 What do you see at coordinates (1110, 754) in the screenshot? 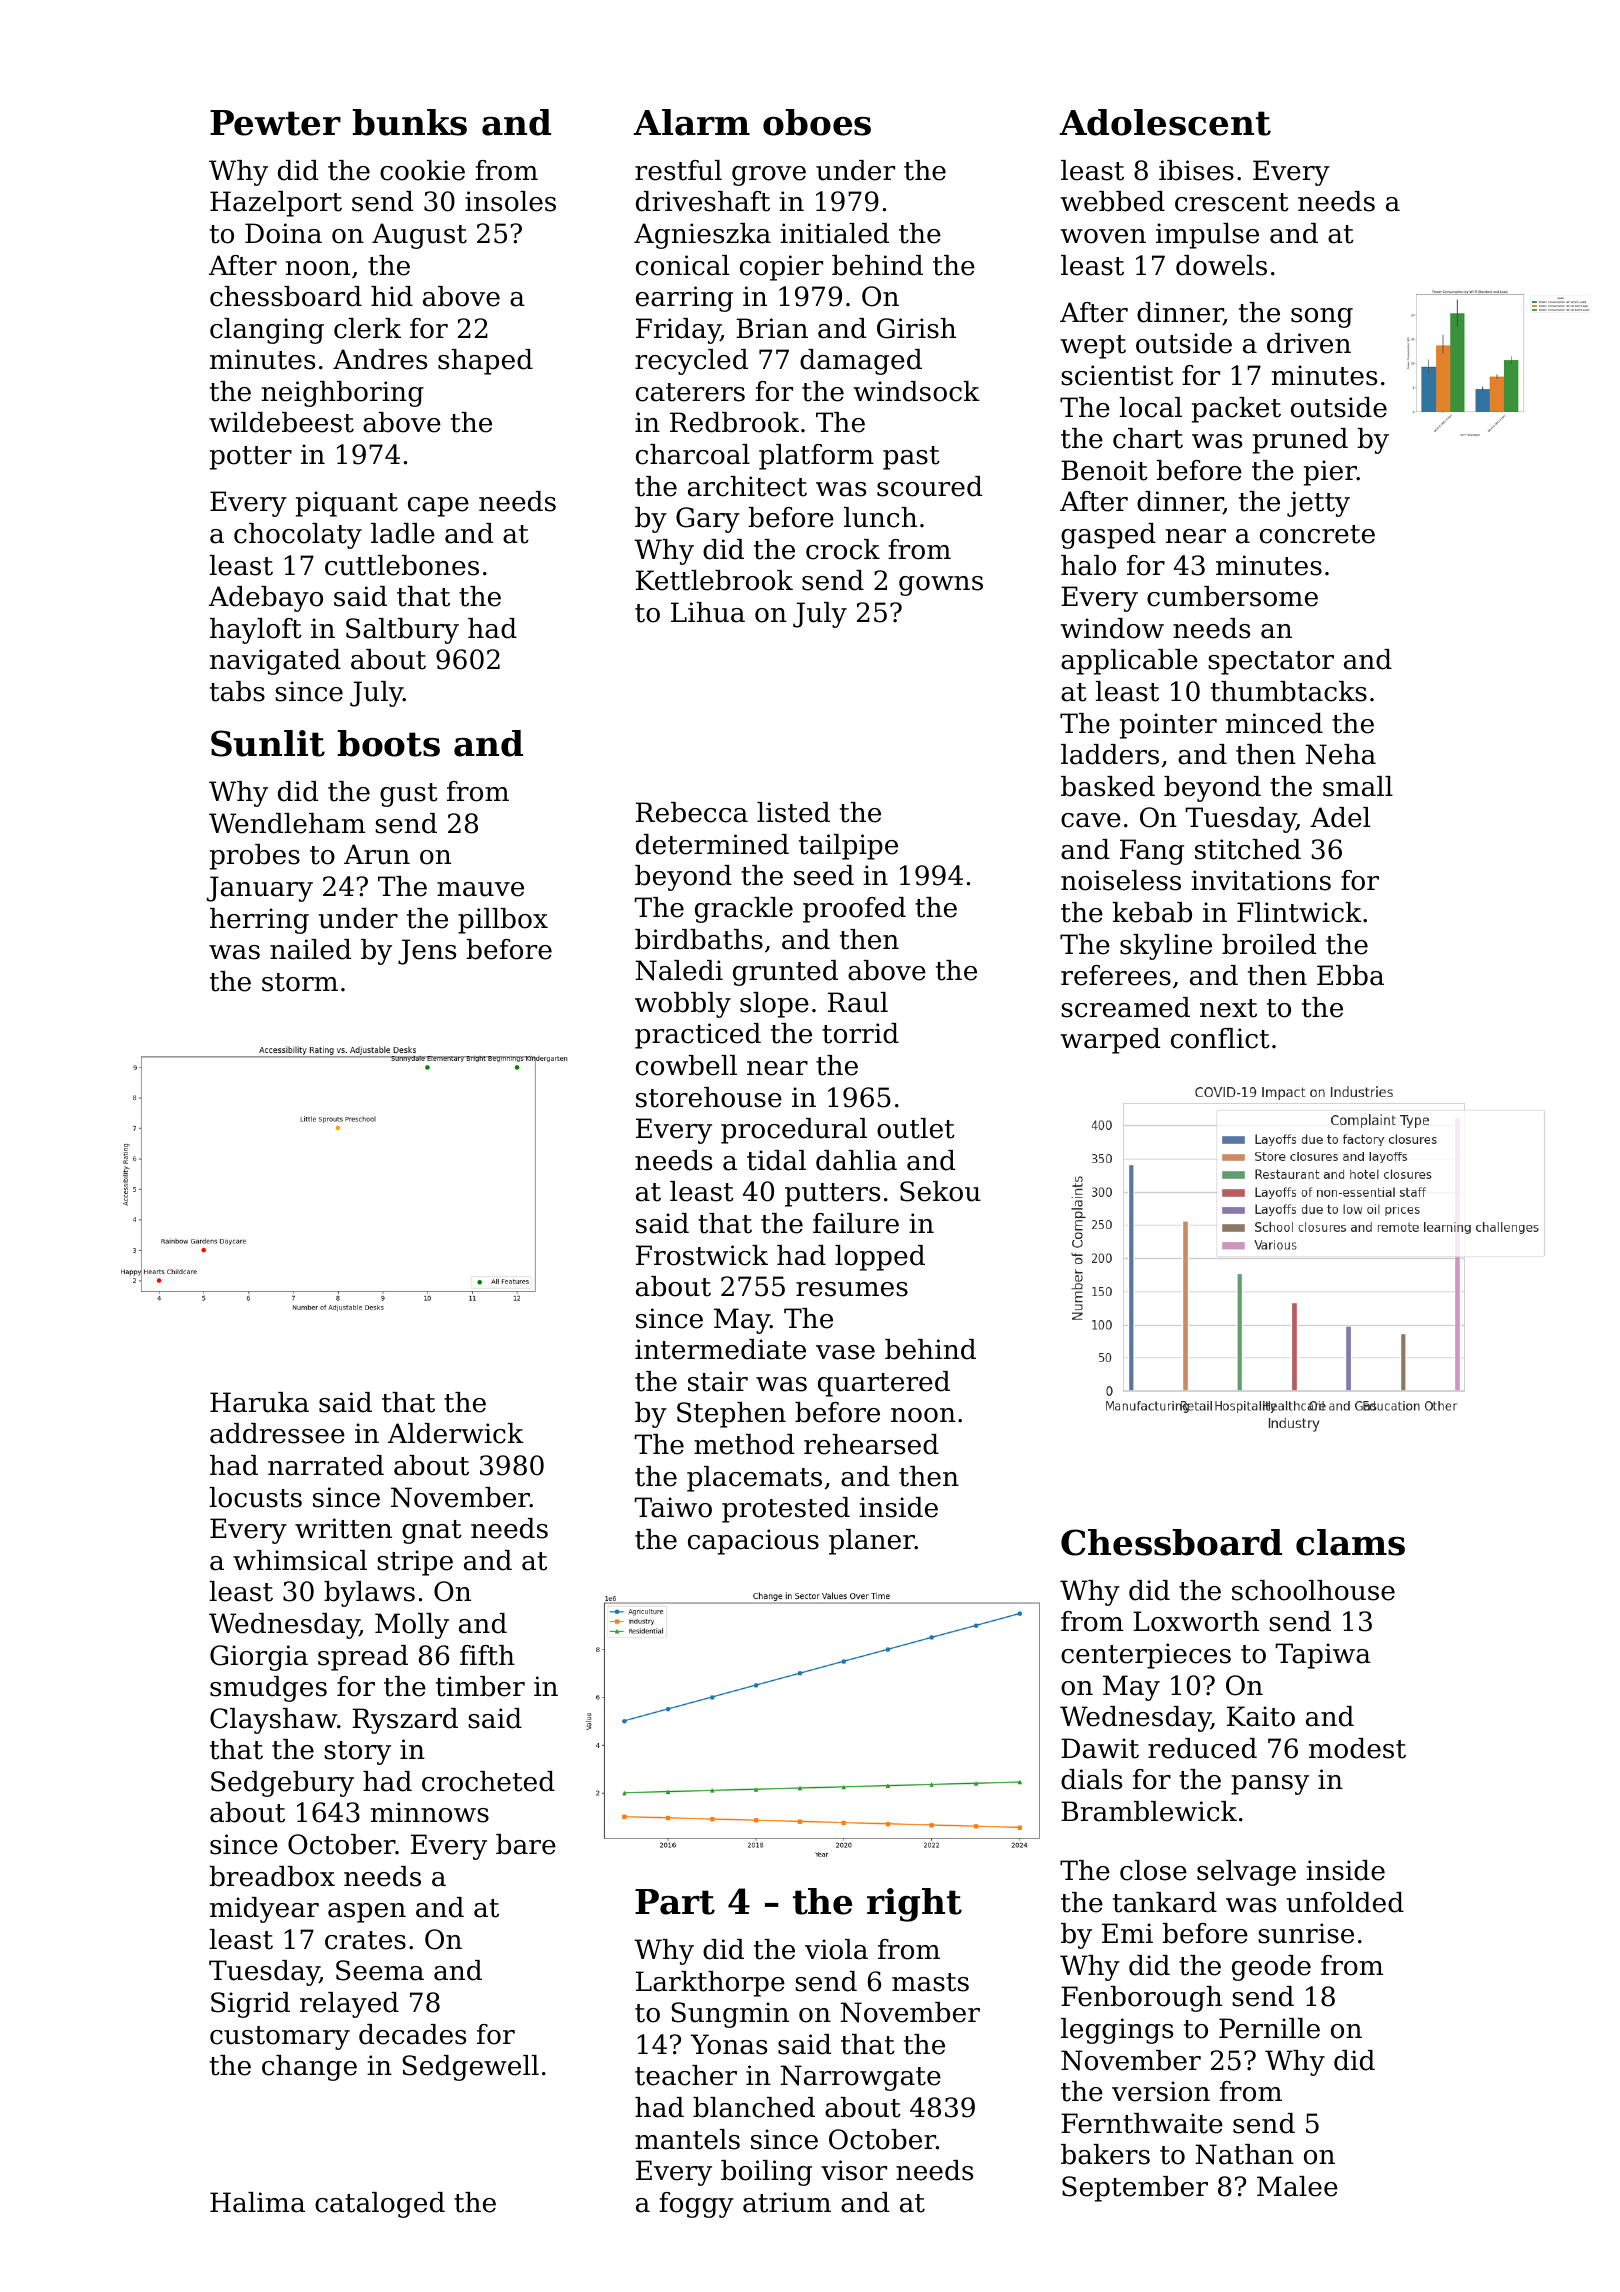
I see `ladders` at bounding box center [1110, 754].
